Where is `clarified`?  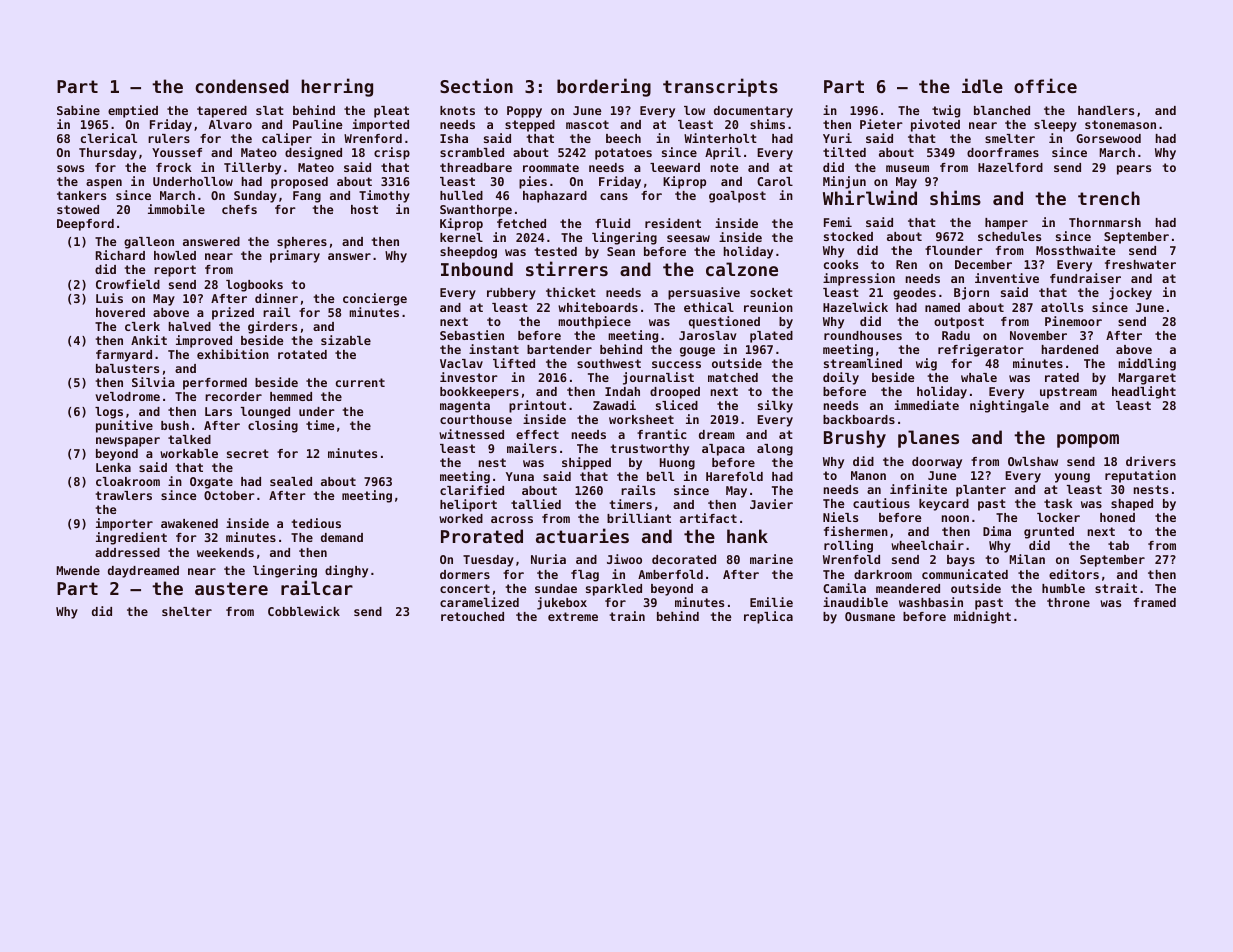
clarified is located at coordinates (472, 490).
